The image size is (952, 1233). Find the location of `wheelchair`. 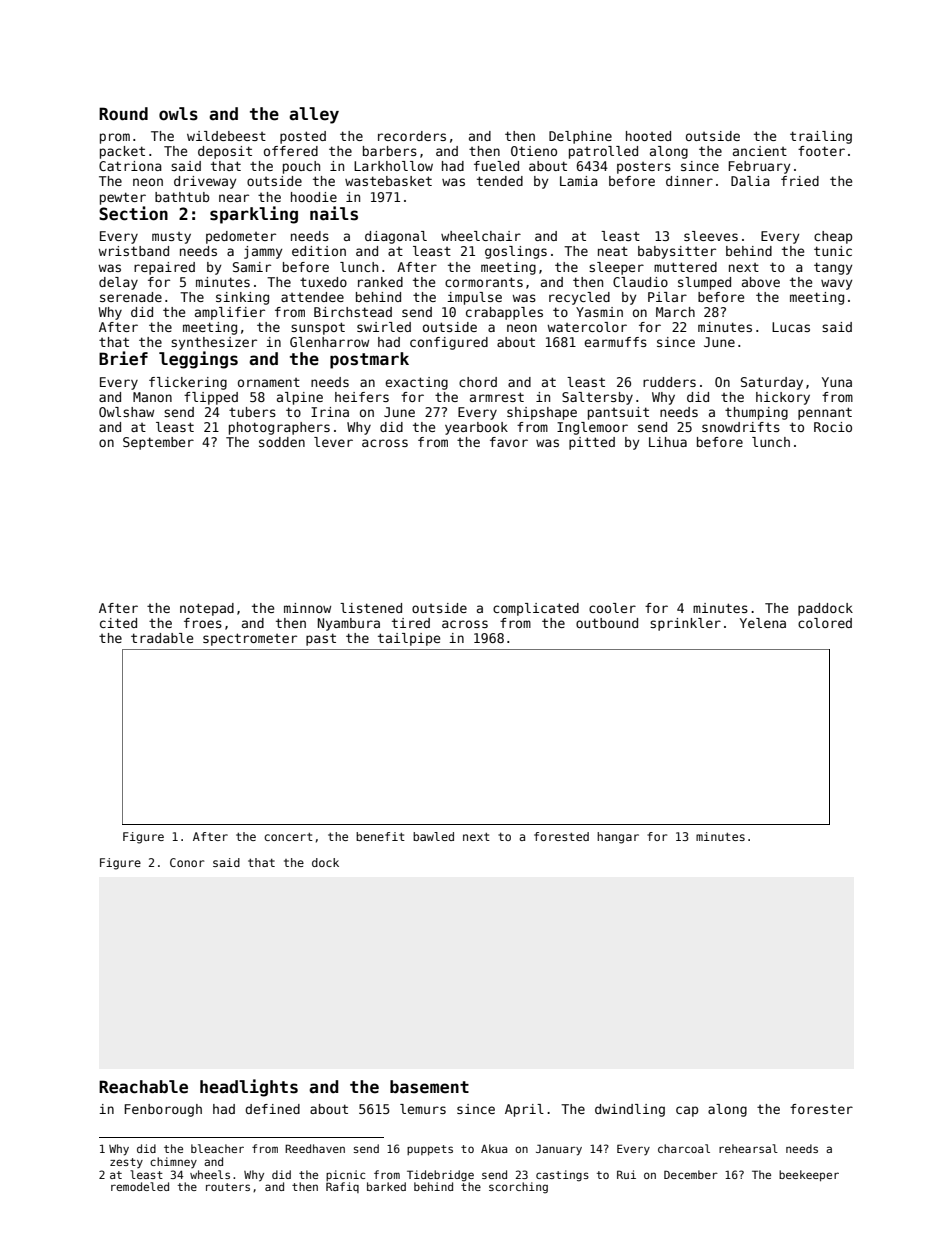

wheelchair is located at coordinates (481, 236).
